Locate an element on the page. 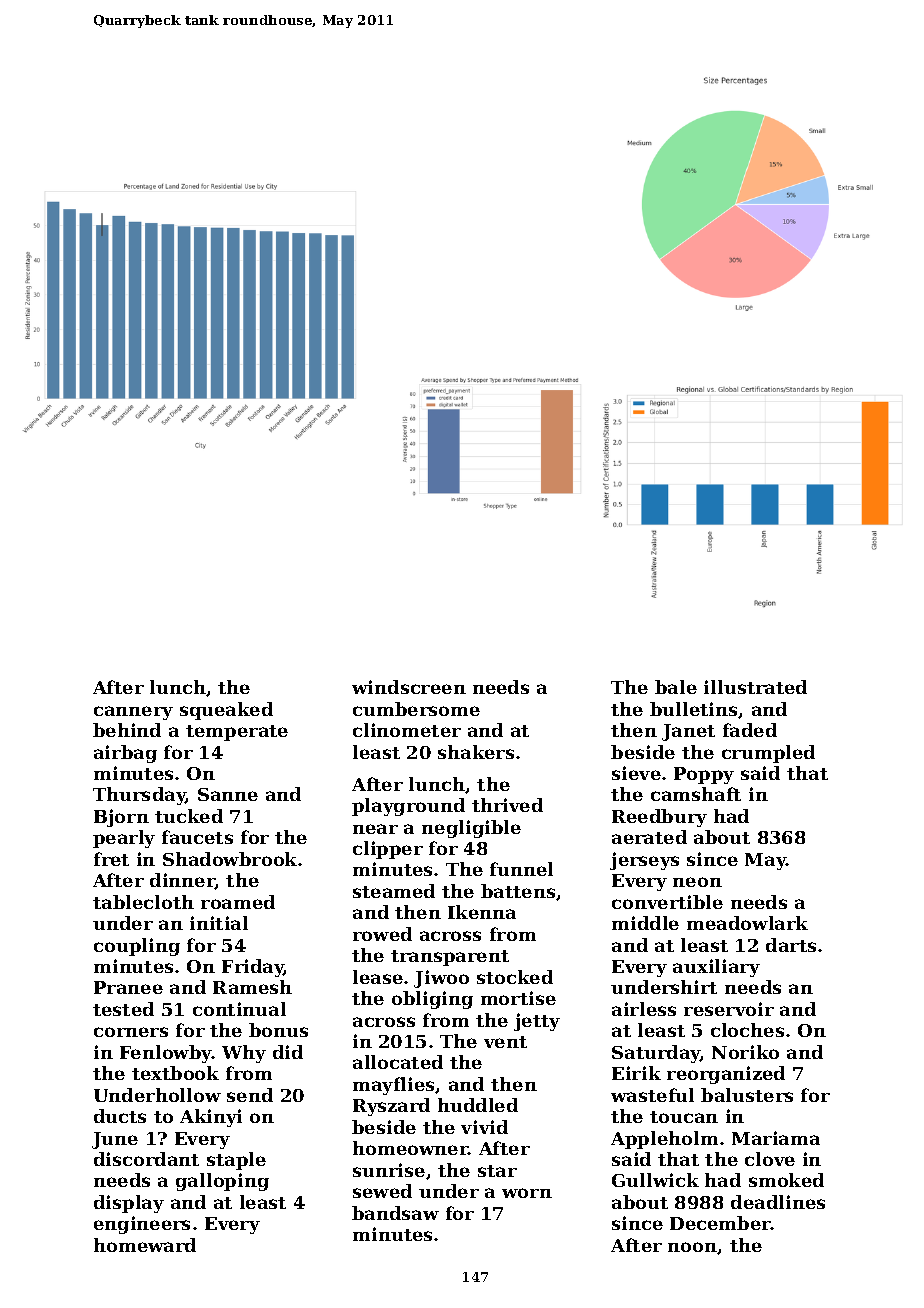 The image size is (924, 1308). bulletins is located at coordinates (693, 709).
